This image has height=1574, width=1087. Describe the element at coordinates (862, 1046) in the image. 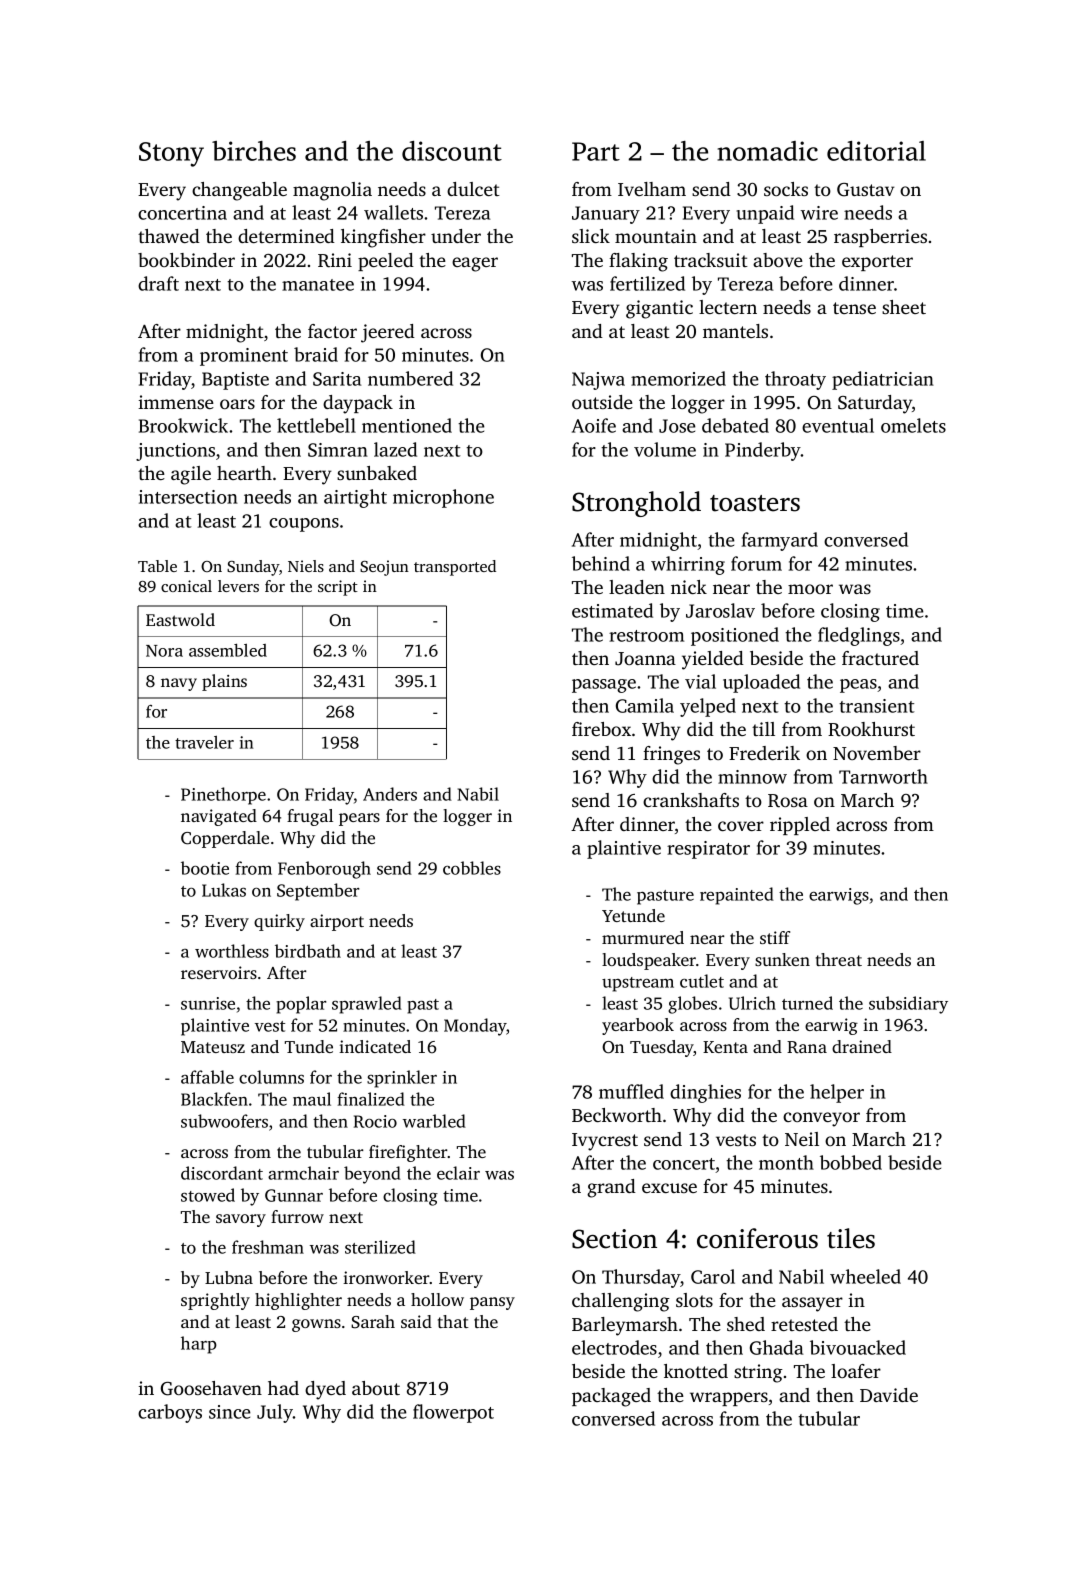

I see `drained` at that location.
